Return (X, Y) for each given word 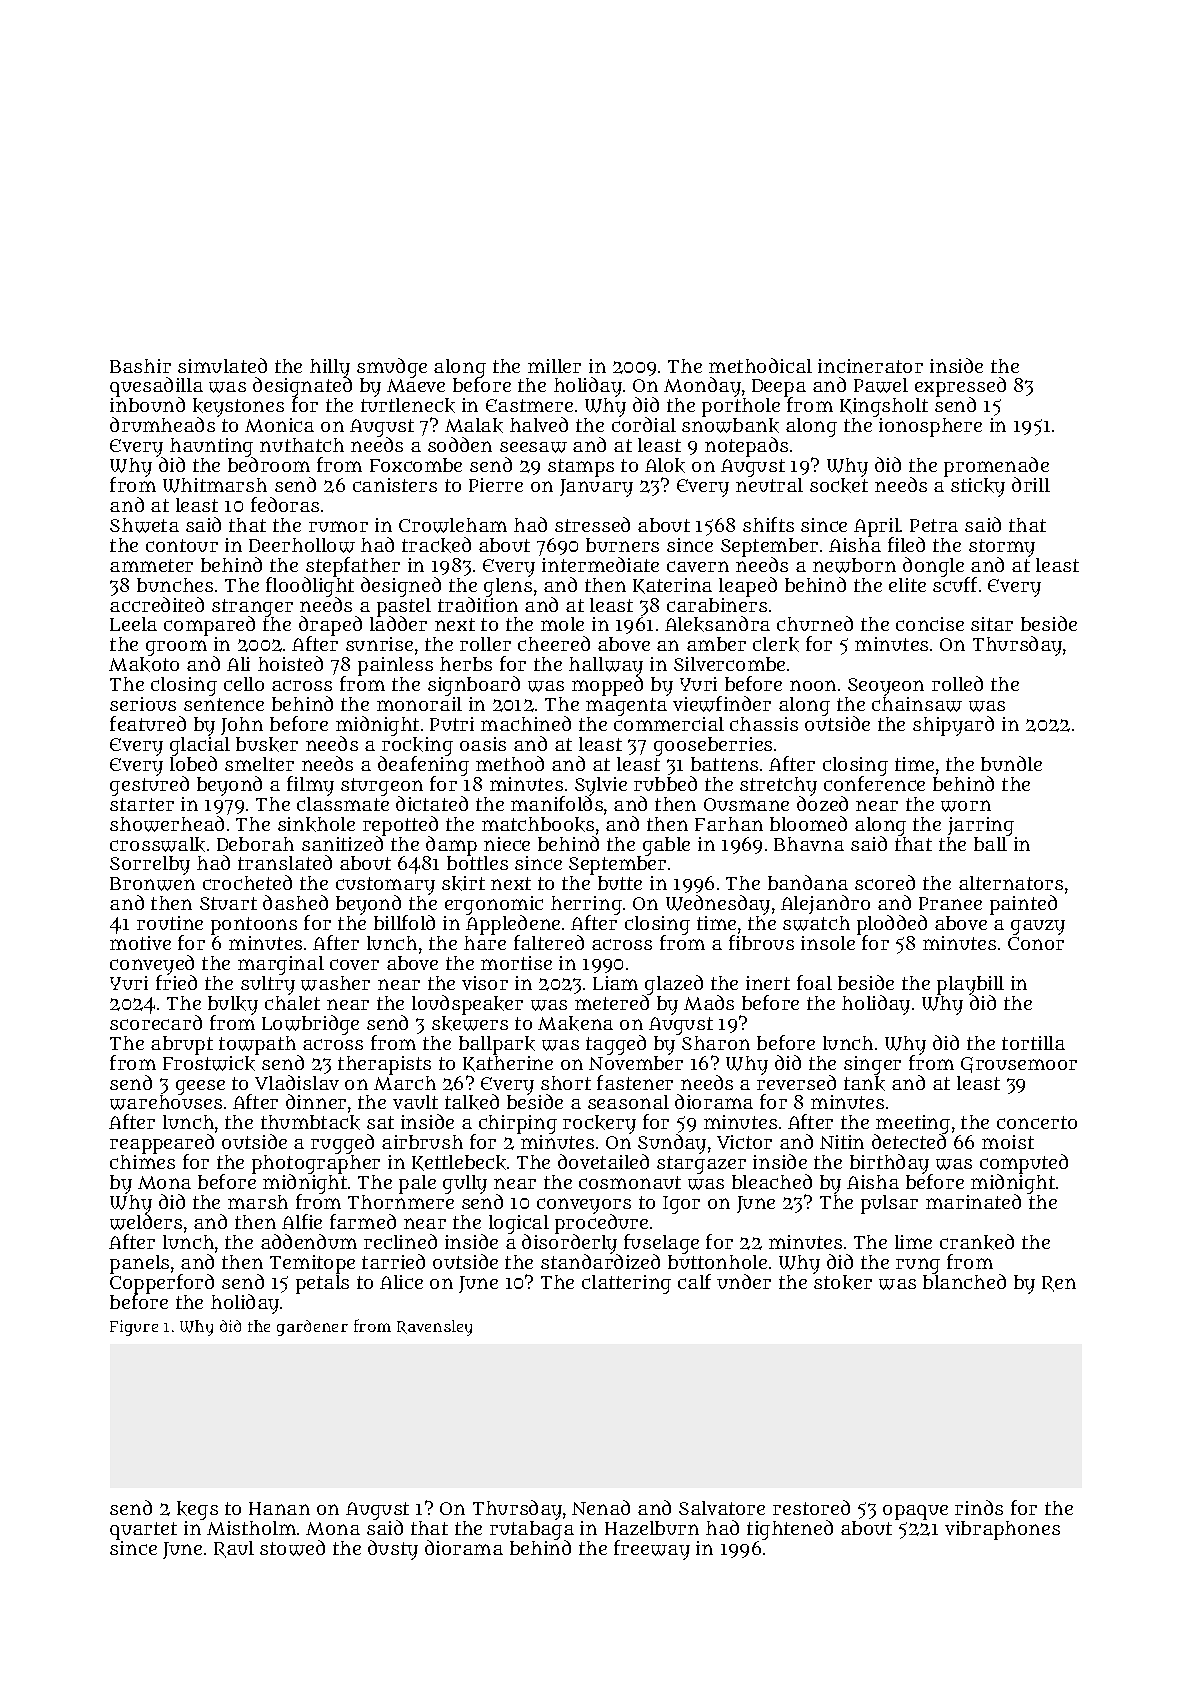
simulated (222, 365)
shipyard (953, 726)
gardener (312, 1328)
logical (519, 1224)
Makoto (144, 664)
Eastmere (529, 405)
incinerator (870, 366)
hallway (606, 667)
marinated (973, 1201)
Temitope (312, 1264)
